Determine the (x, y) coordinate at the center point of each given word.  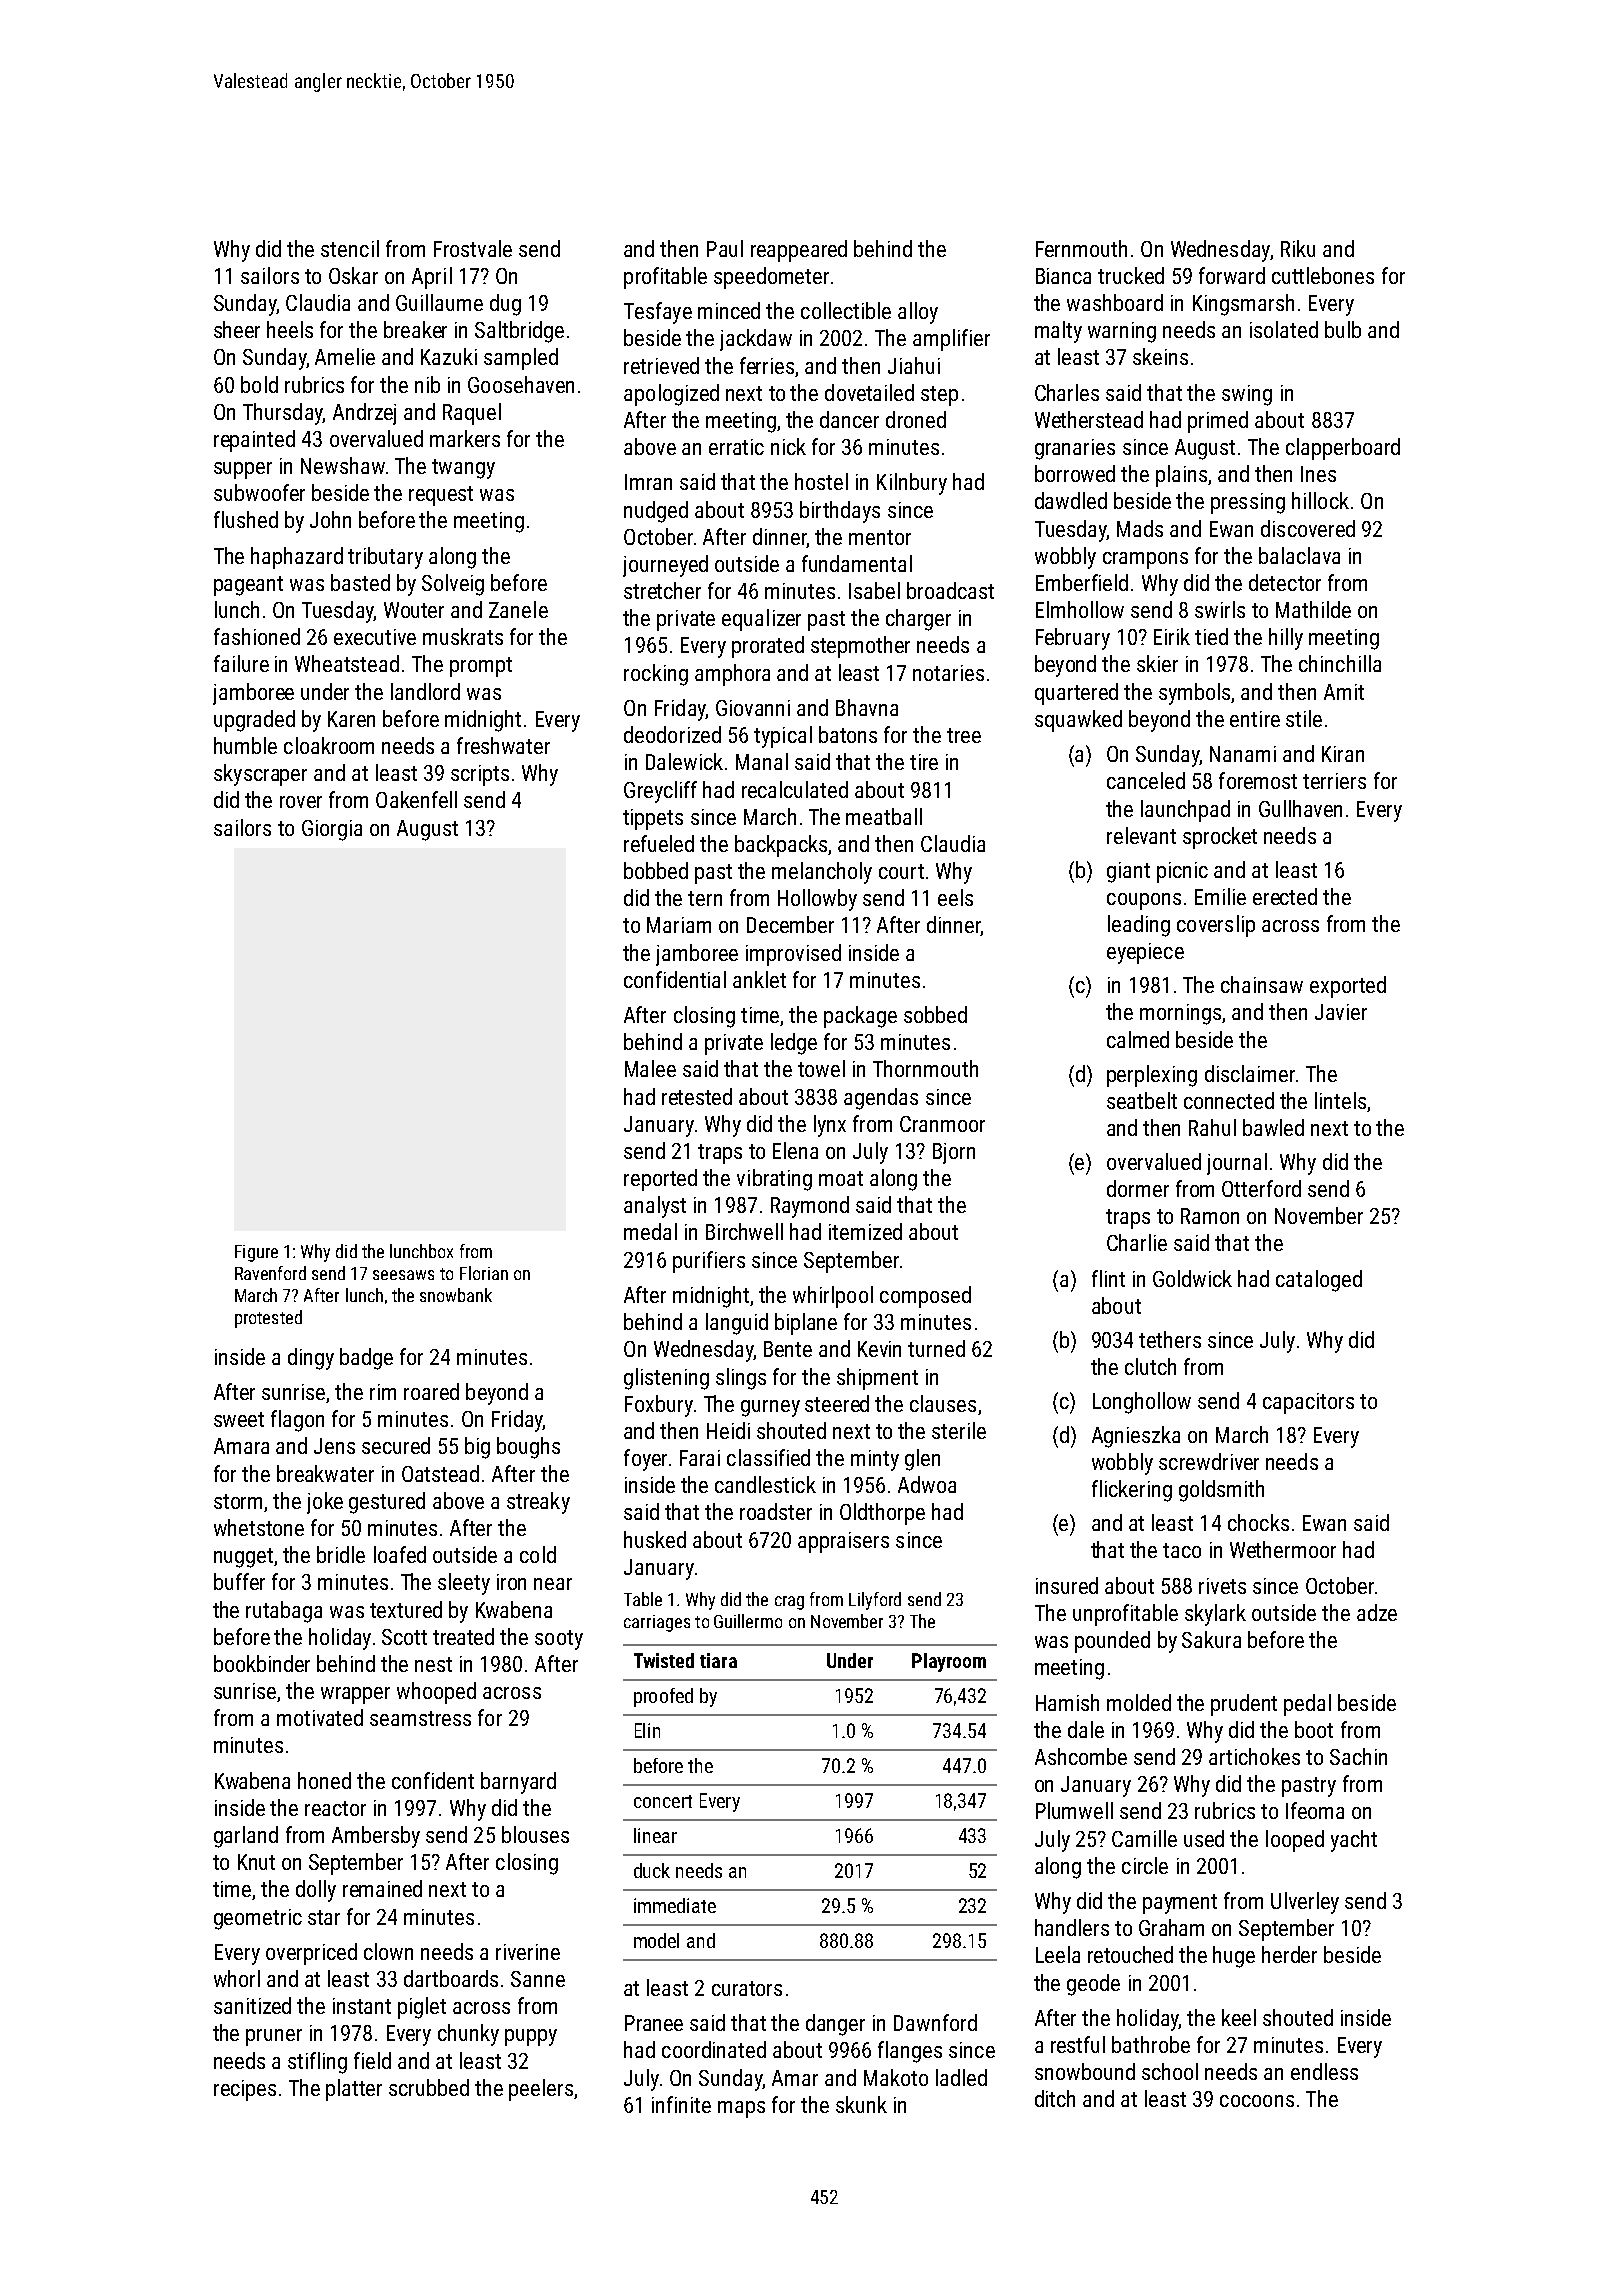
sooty (559, 1640)
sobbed (935, 1014)
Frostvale (473, 248)
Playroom (949, 1662)
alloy (918, 313)
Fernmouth (1081, 248)
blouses (535, 1834)
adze (1377, 1612)
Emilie (1220, 896)
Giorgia (332, 830)
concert (663, 1801)
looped (1295, 1841)
